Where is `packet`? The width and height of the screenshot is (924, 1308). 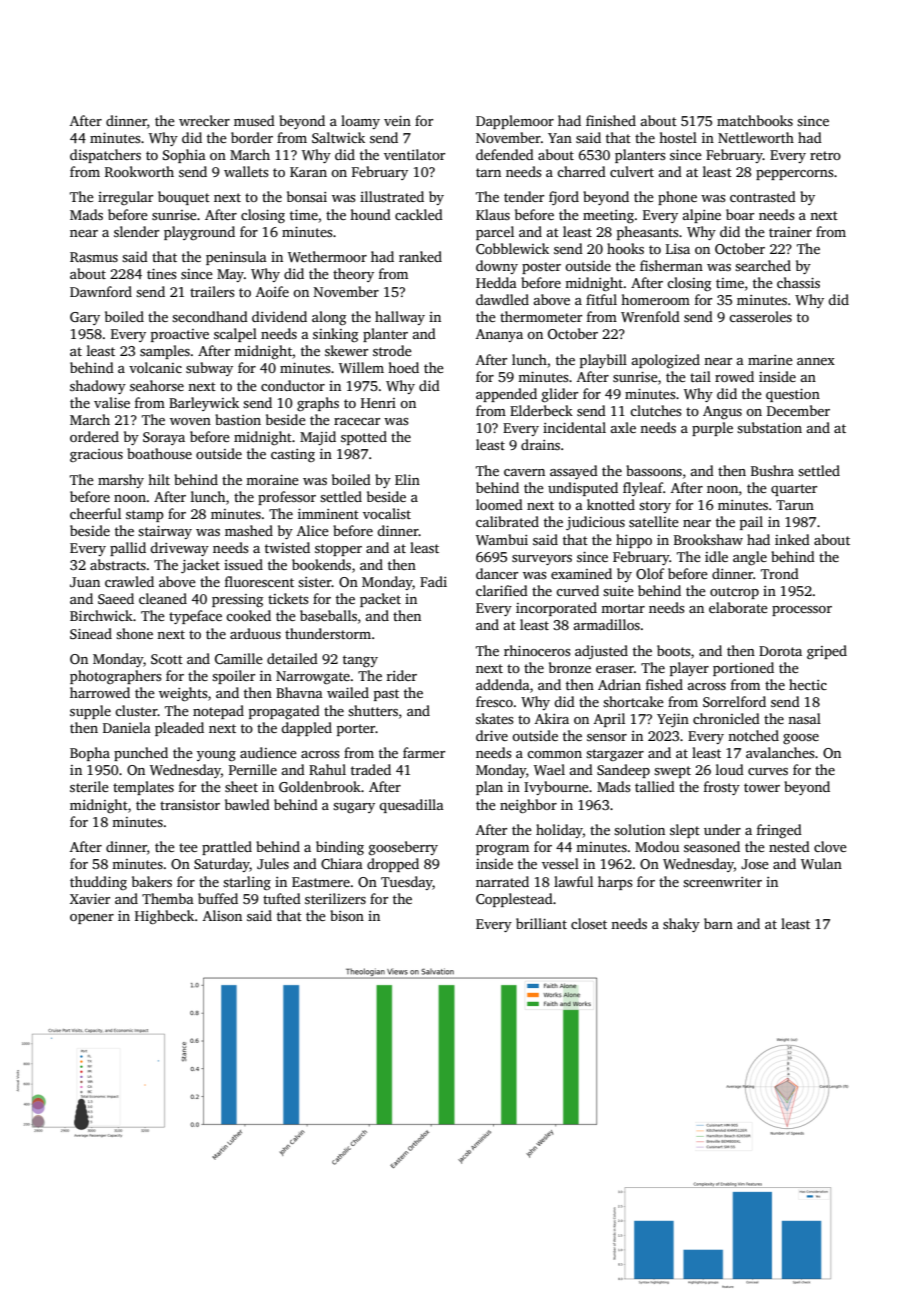 packet is located at coordinates (380, 600).
